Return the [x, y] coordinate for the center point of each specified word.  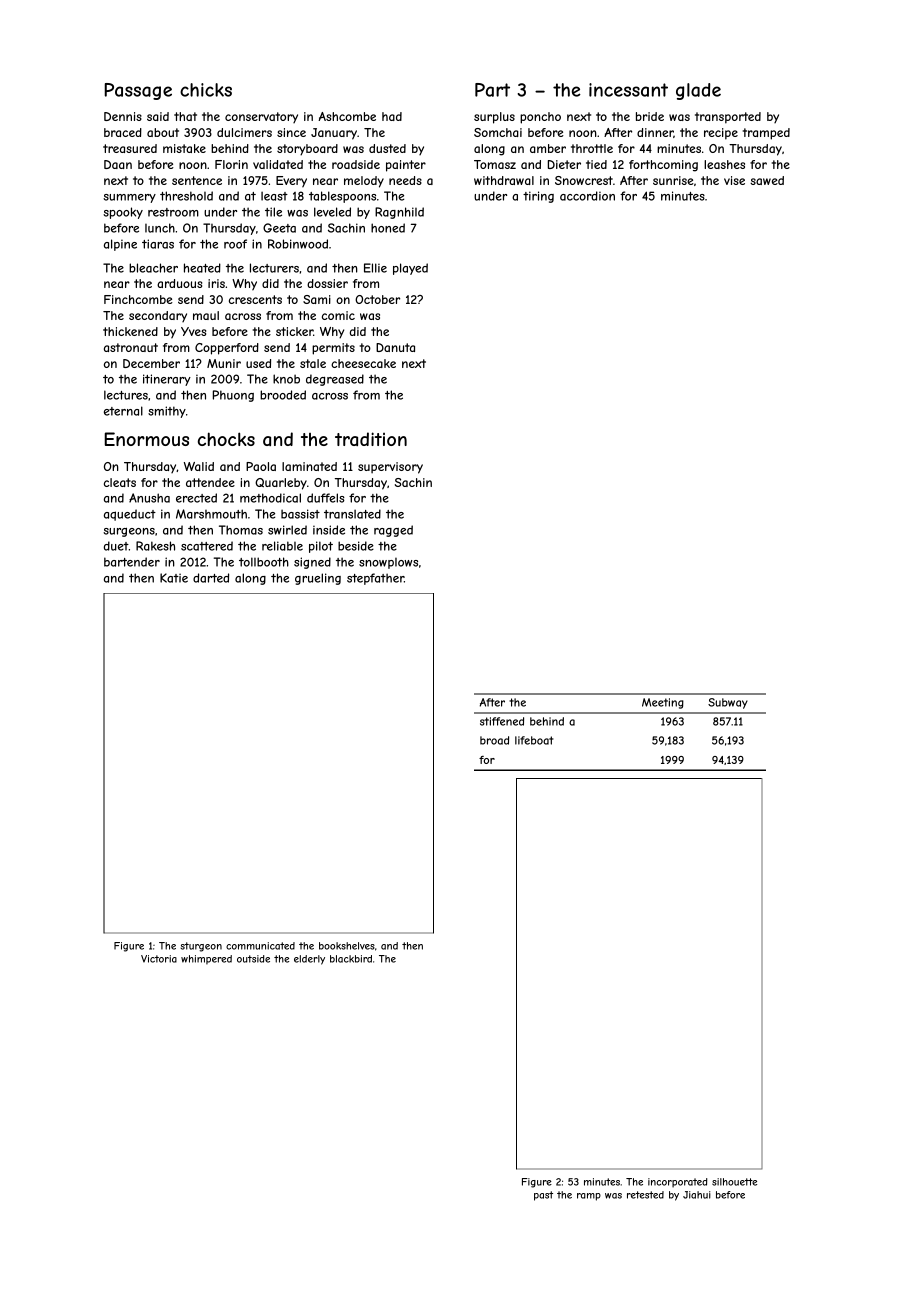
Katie [174, 578]
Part [492, 90]
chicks [206, 90]
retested [645, 1195]
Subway [728, 703]
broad [494, 740]
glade [698, 91]
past [543, 1196]
